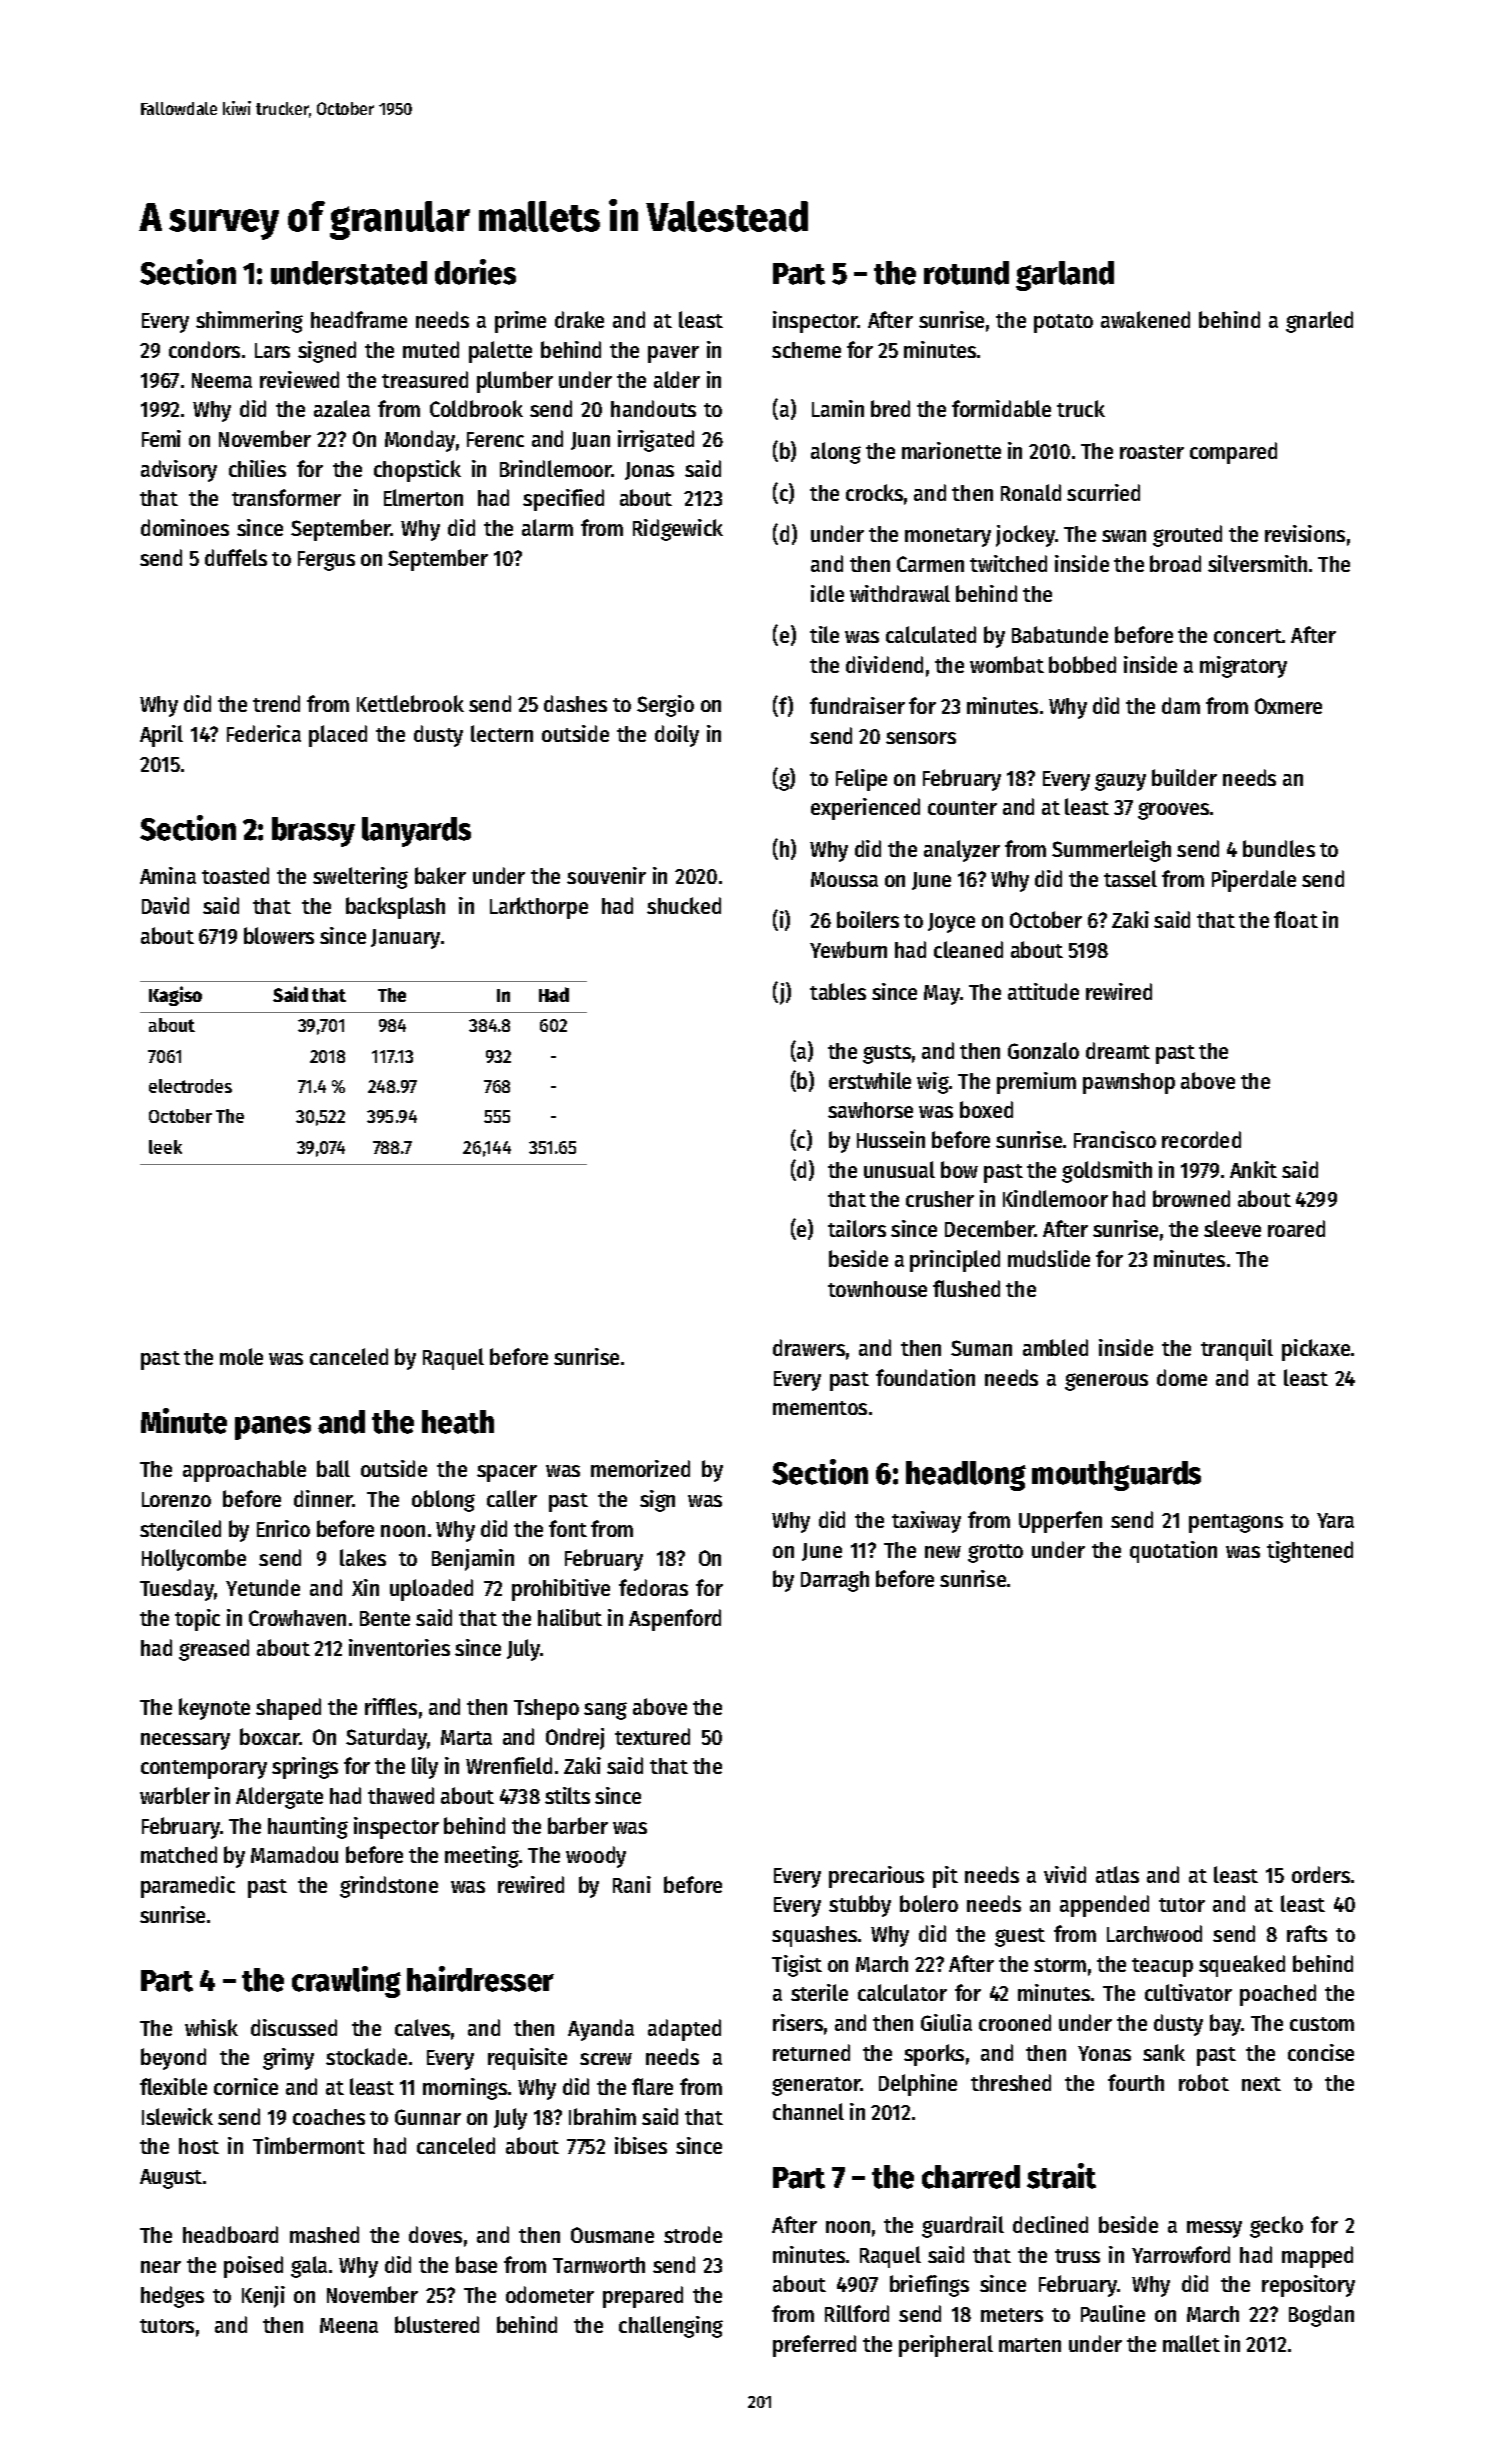  What do you see at coordinates (437, 2324) in the image?
I see `blustered` at bounding box center [437, 2324].
